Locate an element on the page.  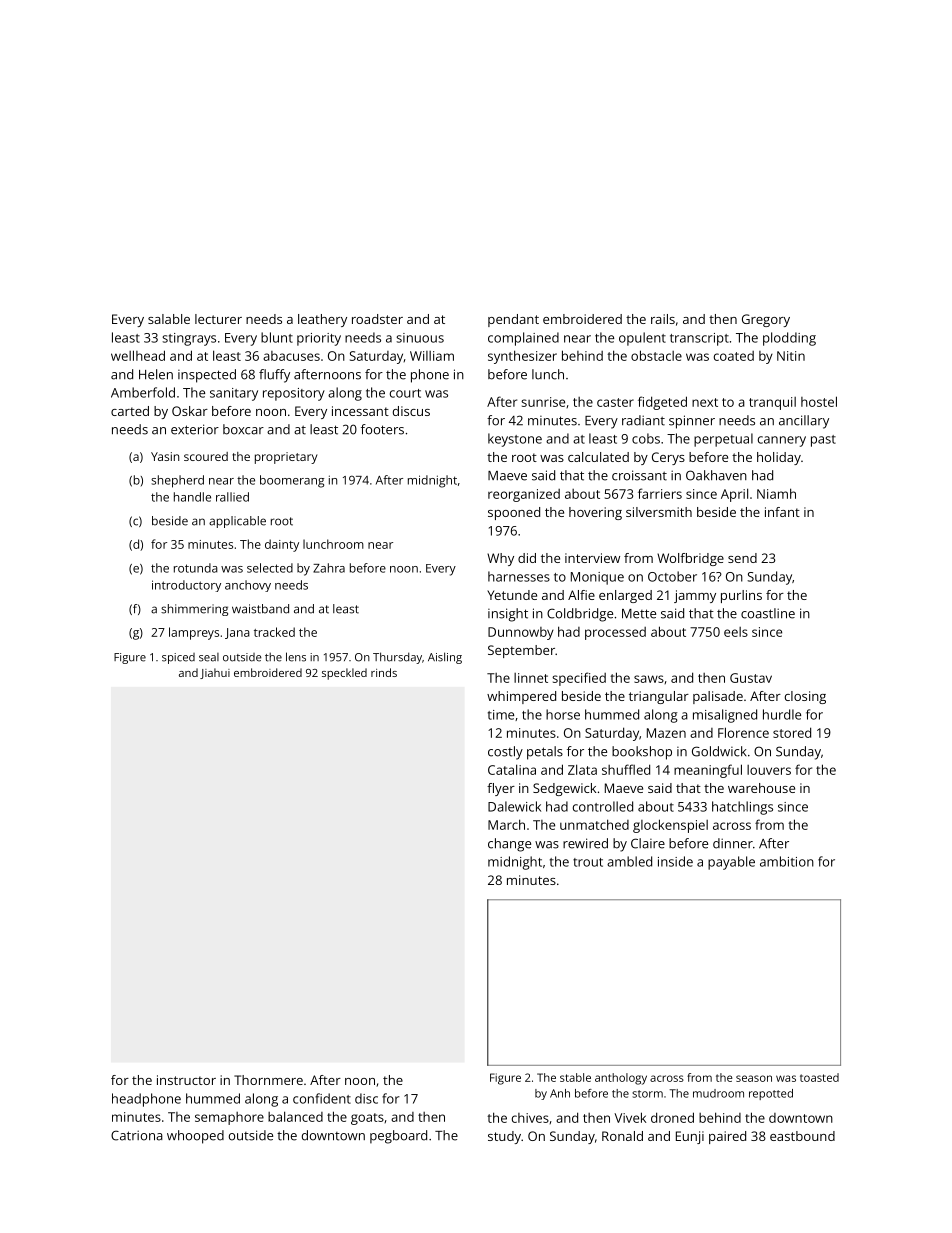
caster is located at coordinates (615, 402).
